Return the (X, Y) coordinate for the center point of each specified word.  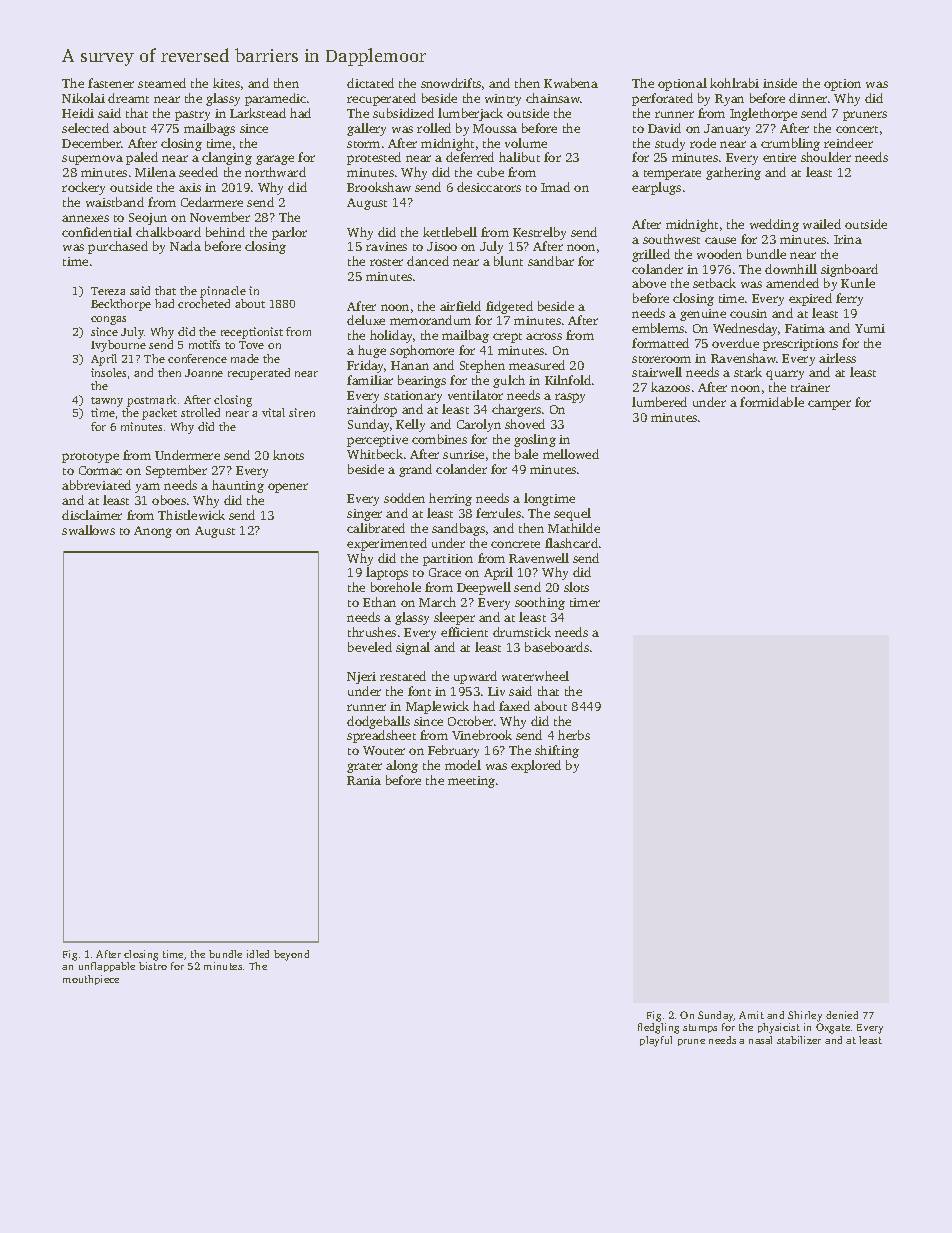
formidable (772, 402)
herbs (574, 735)
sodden (404, 498)
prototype (90, 458)
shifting (557, 751)
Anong (153, 532)
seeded (198, 172)
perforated (662, 99)
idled (258, 954)
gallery (366, 129)
